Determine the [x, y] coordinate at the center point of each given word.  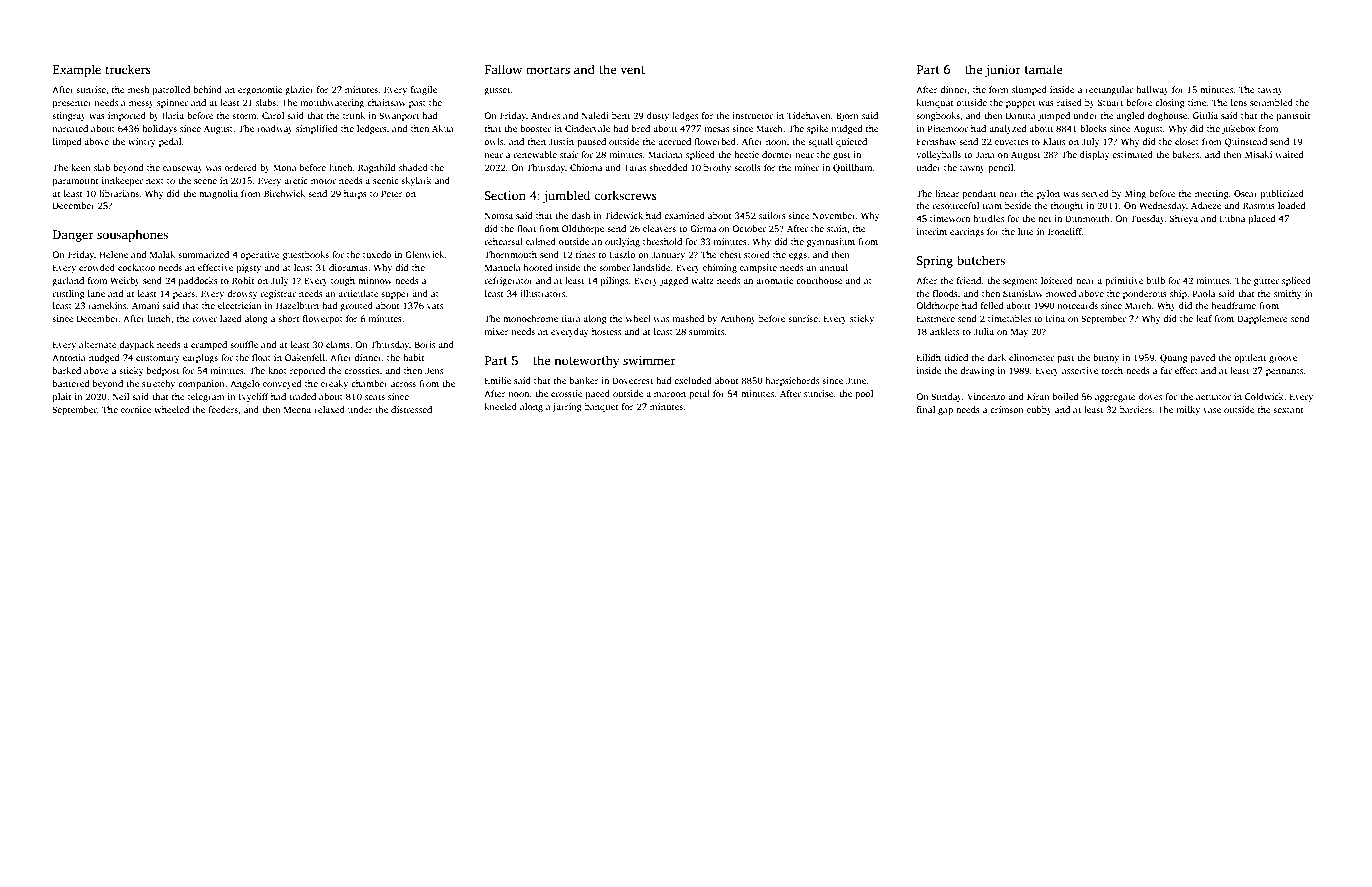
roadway [275, 129]
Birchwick [284, 193]
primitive [1124, 281]
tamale [1043, 69]
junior [1003, 71]
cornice [136, 409]
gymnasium [831, 242]
